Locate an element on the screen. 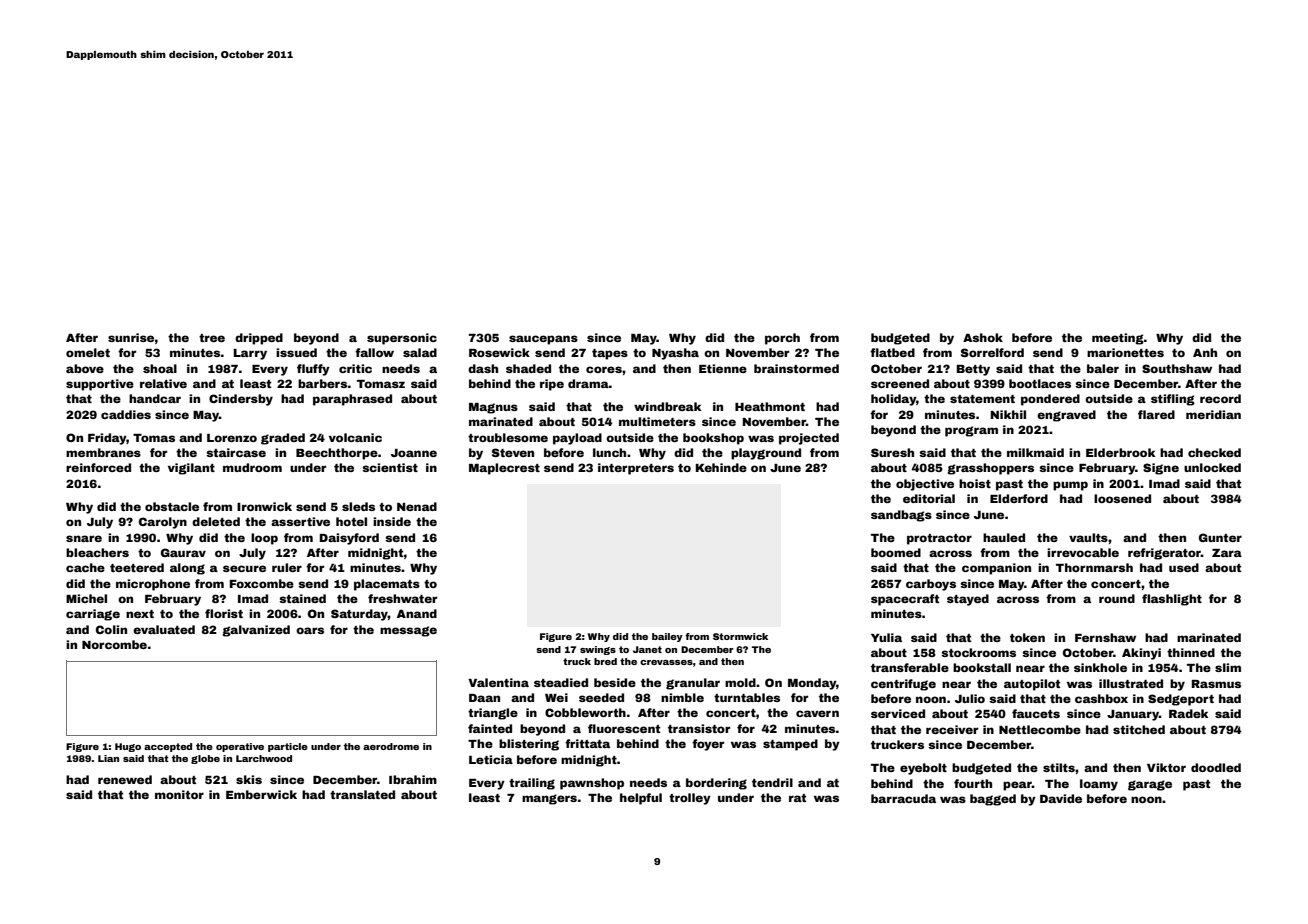 The height and width of the screenshot is (924, 1308). boomed is located at coordinates (896, 552).
